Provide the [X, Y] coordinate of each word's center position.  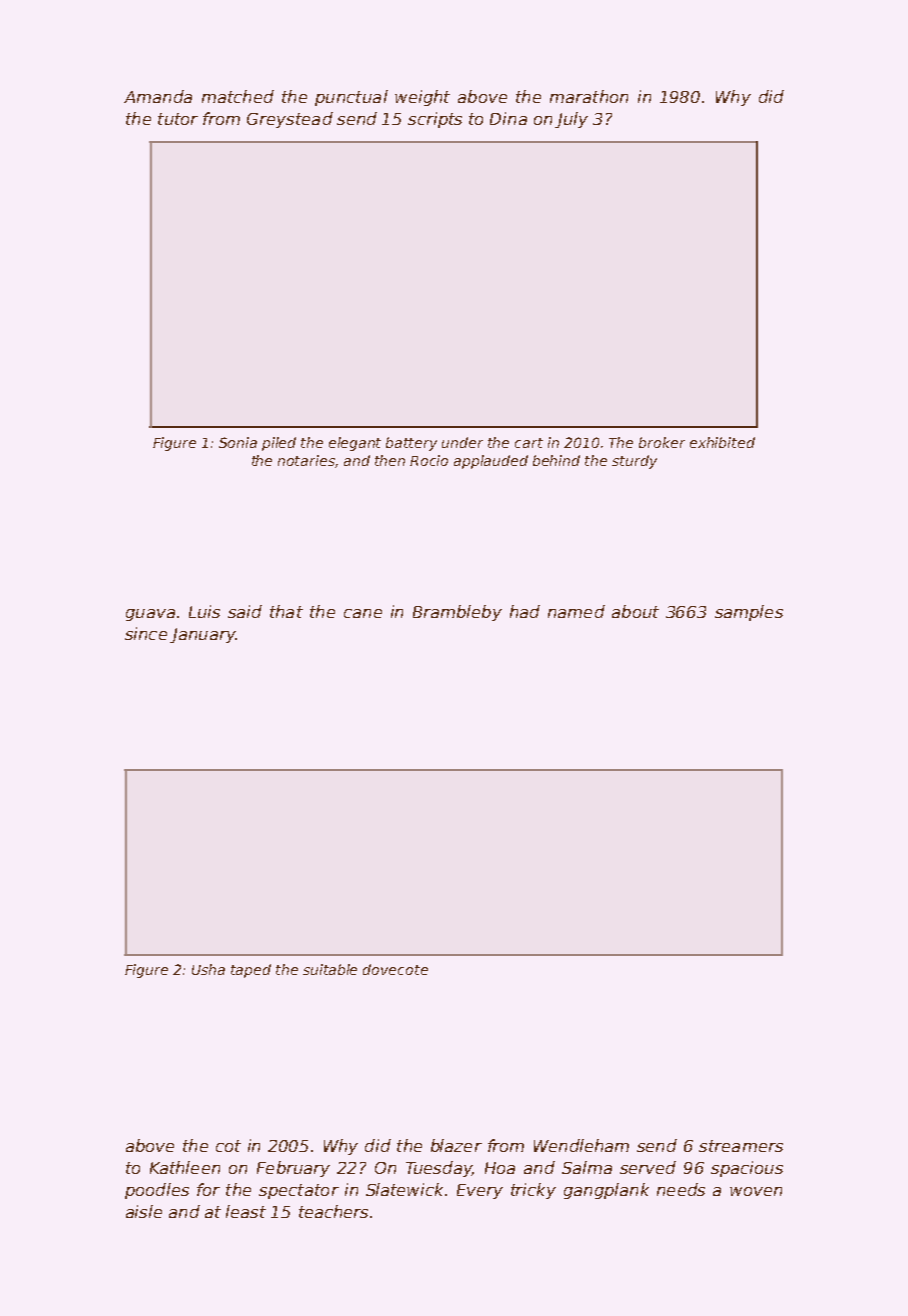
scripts [435, 120]
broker [662, 442]
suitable [330, 969]
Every [480, 1191]
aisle [144, 1211]
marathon [589, 96]
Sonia [238, 442]
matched [238, 96]
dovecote [395, 969]
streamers [741, 1146]
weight [422, 98]
